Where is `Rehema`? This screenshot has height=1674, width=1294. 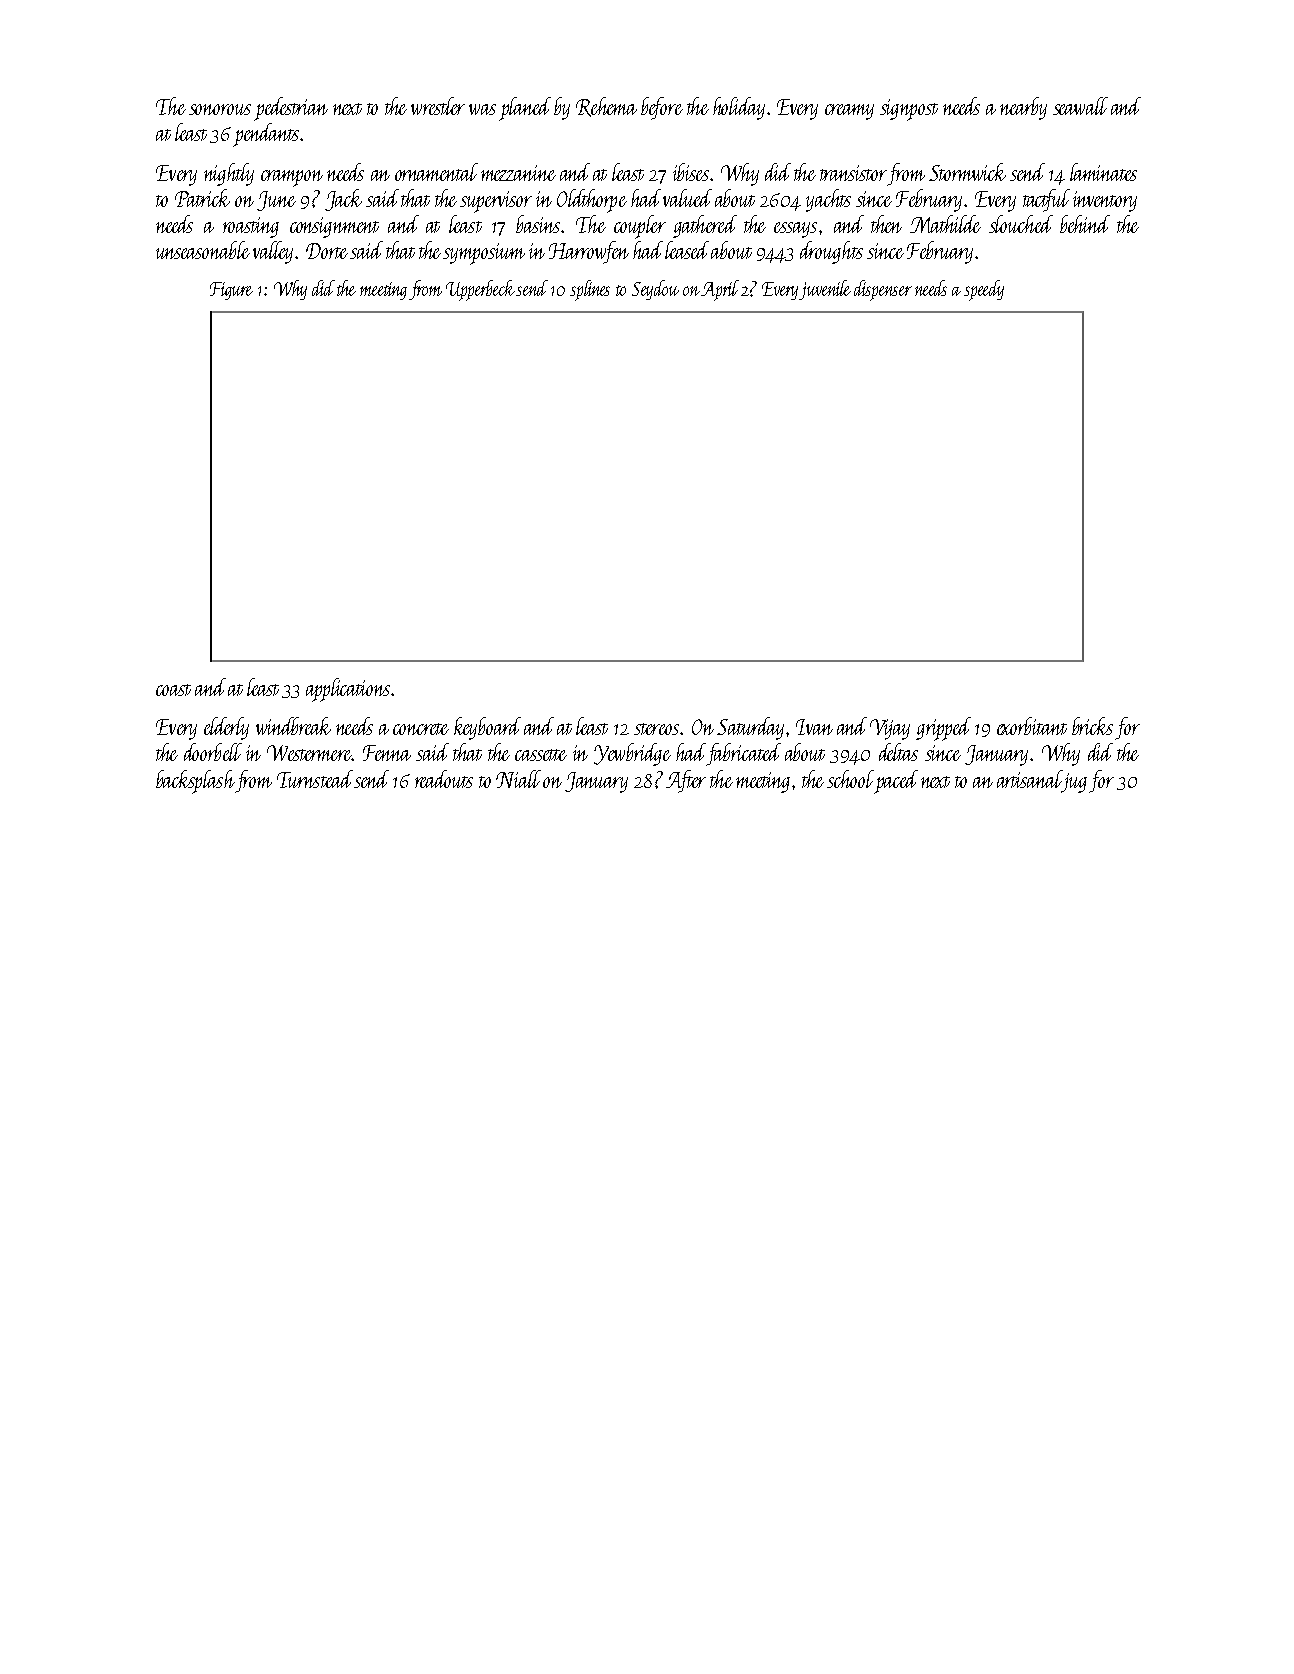
Rehema is located at coordinates (606, 107).
